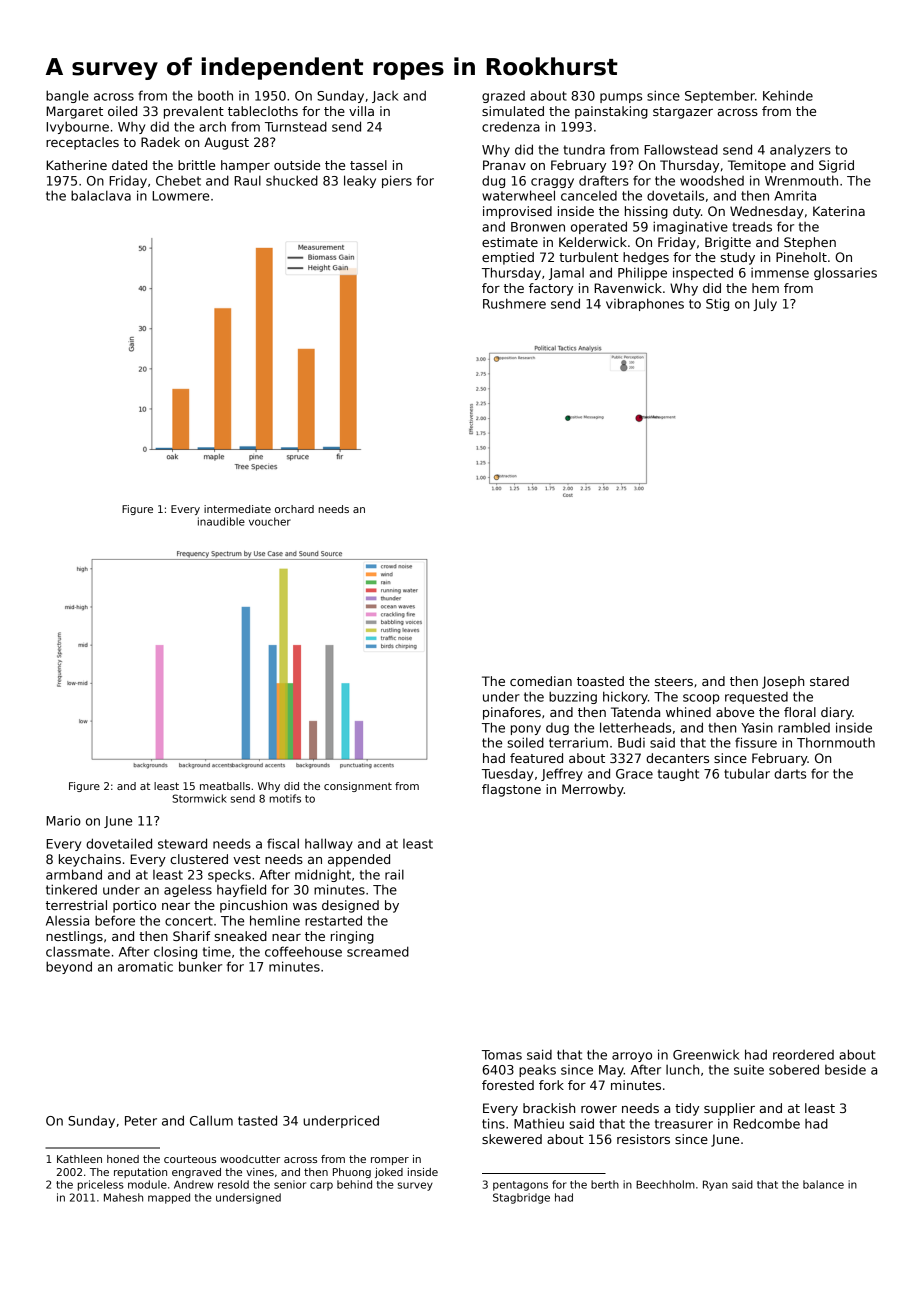  Describe the element at coordinates (502, 1055) in the screenshot. I see `Tomas` at that location.
